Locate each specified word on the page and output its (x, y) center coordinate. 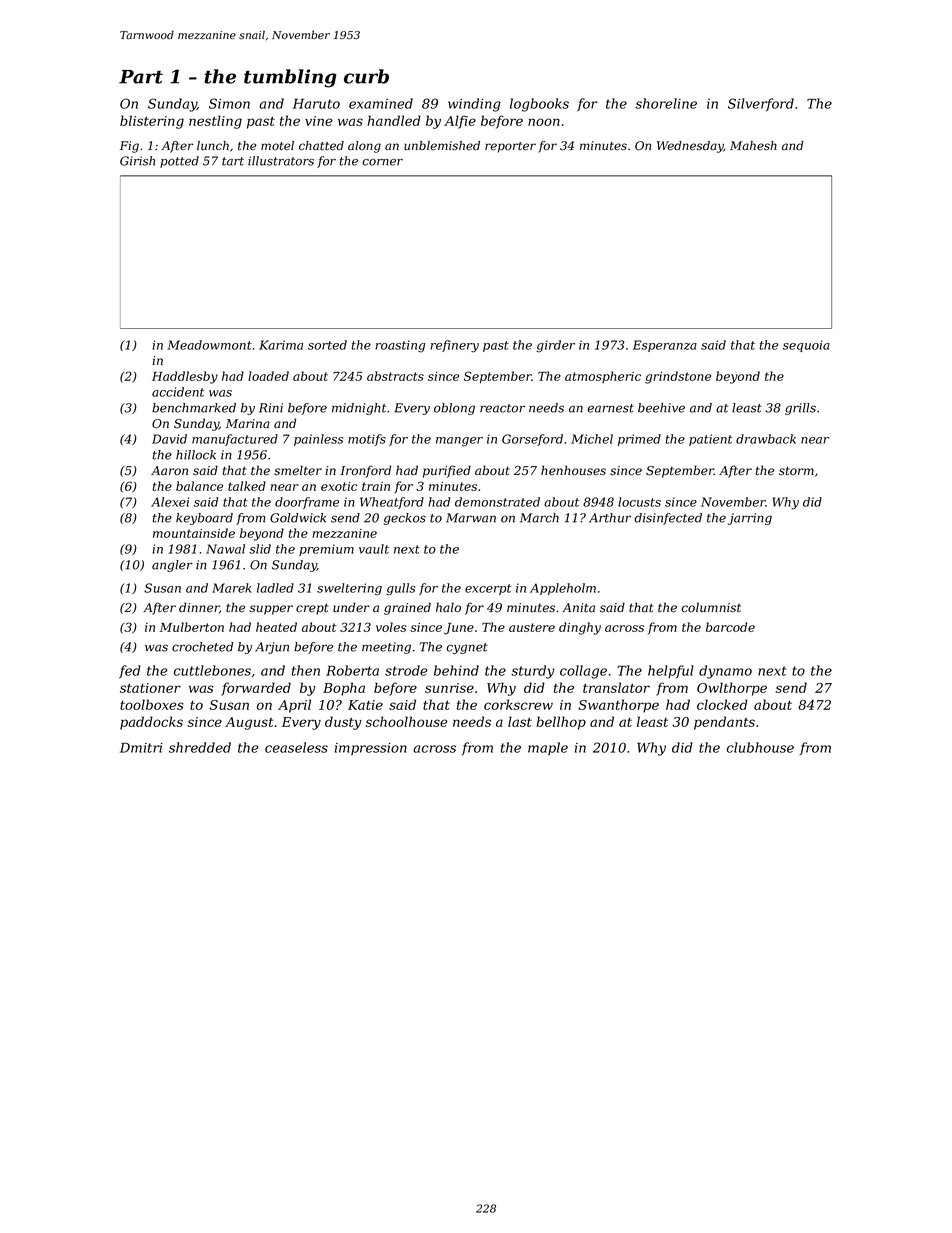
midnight (359, 409)
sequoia (806, 346)
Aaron (169, 470)
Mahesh (753, 146)
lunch (213, 146)
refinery (454, 346)
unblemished (442, 146)
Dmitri (141, 747)
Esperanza (665, 346)
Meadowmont (209, 345)
